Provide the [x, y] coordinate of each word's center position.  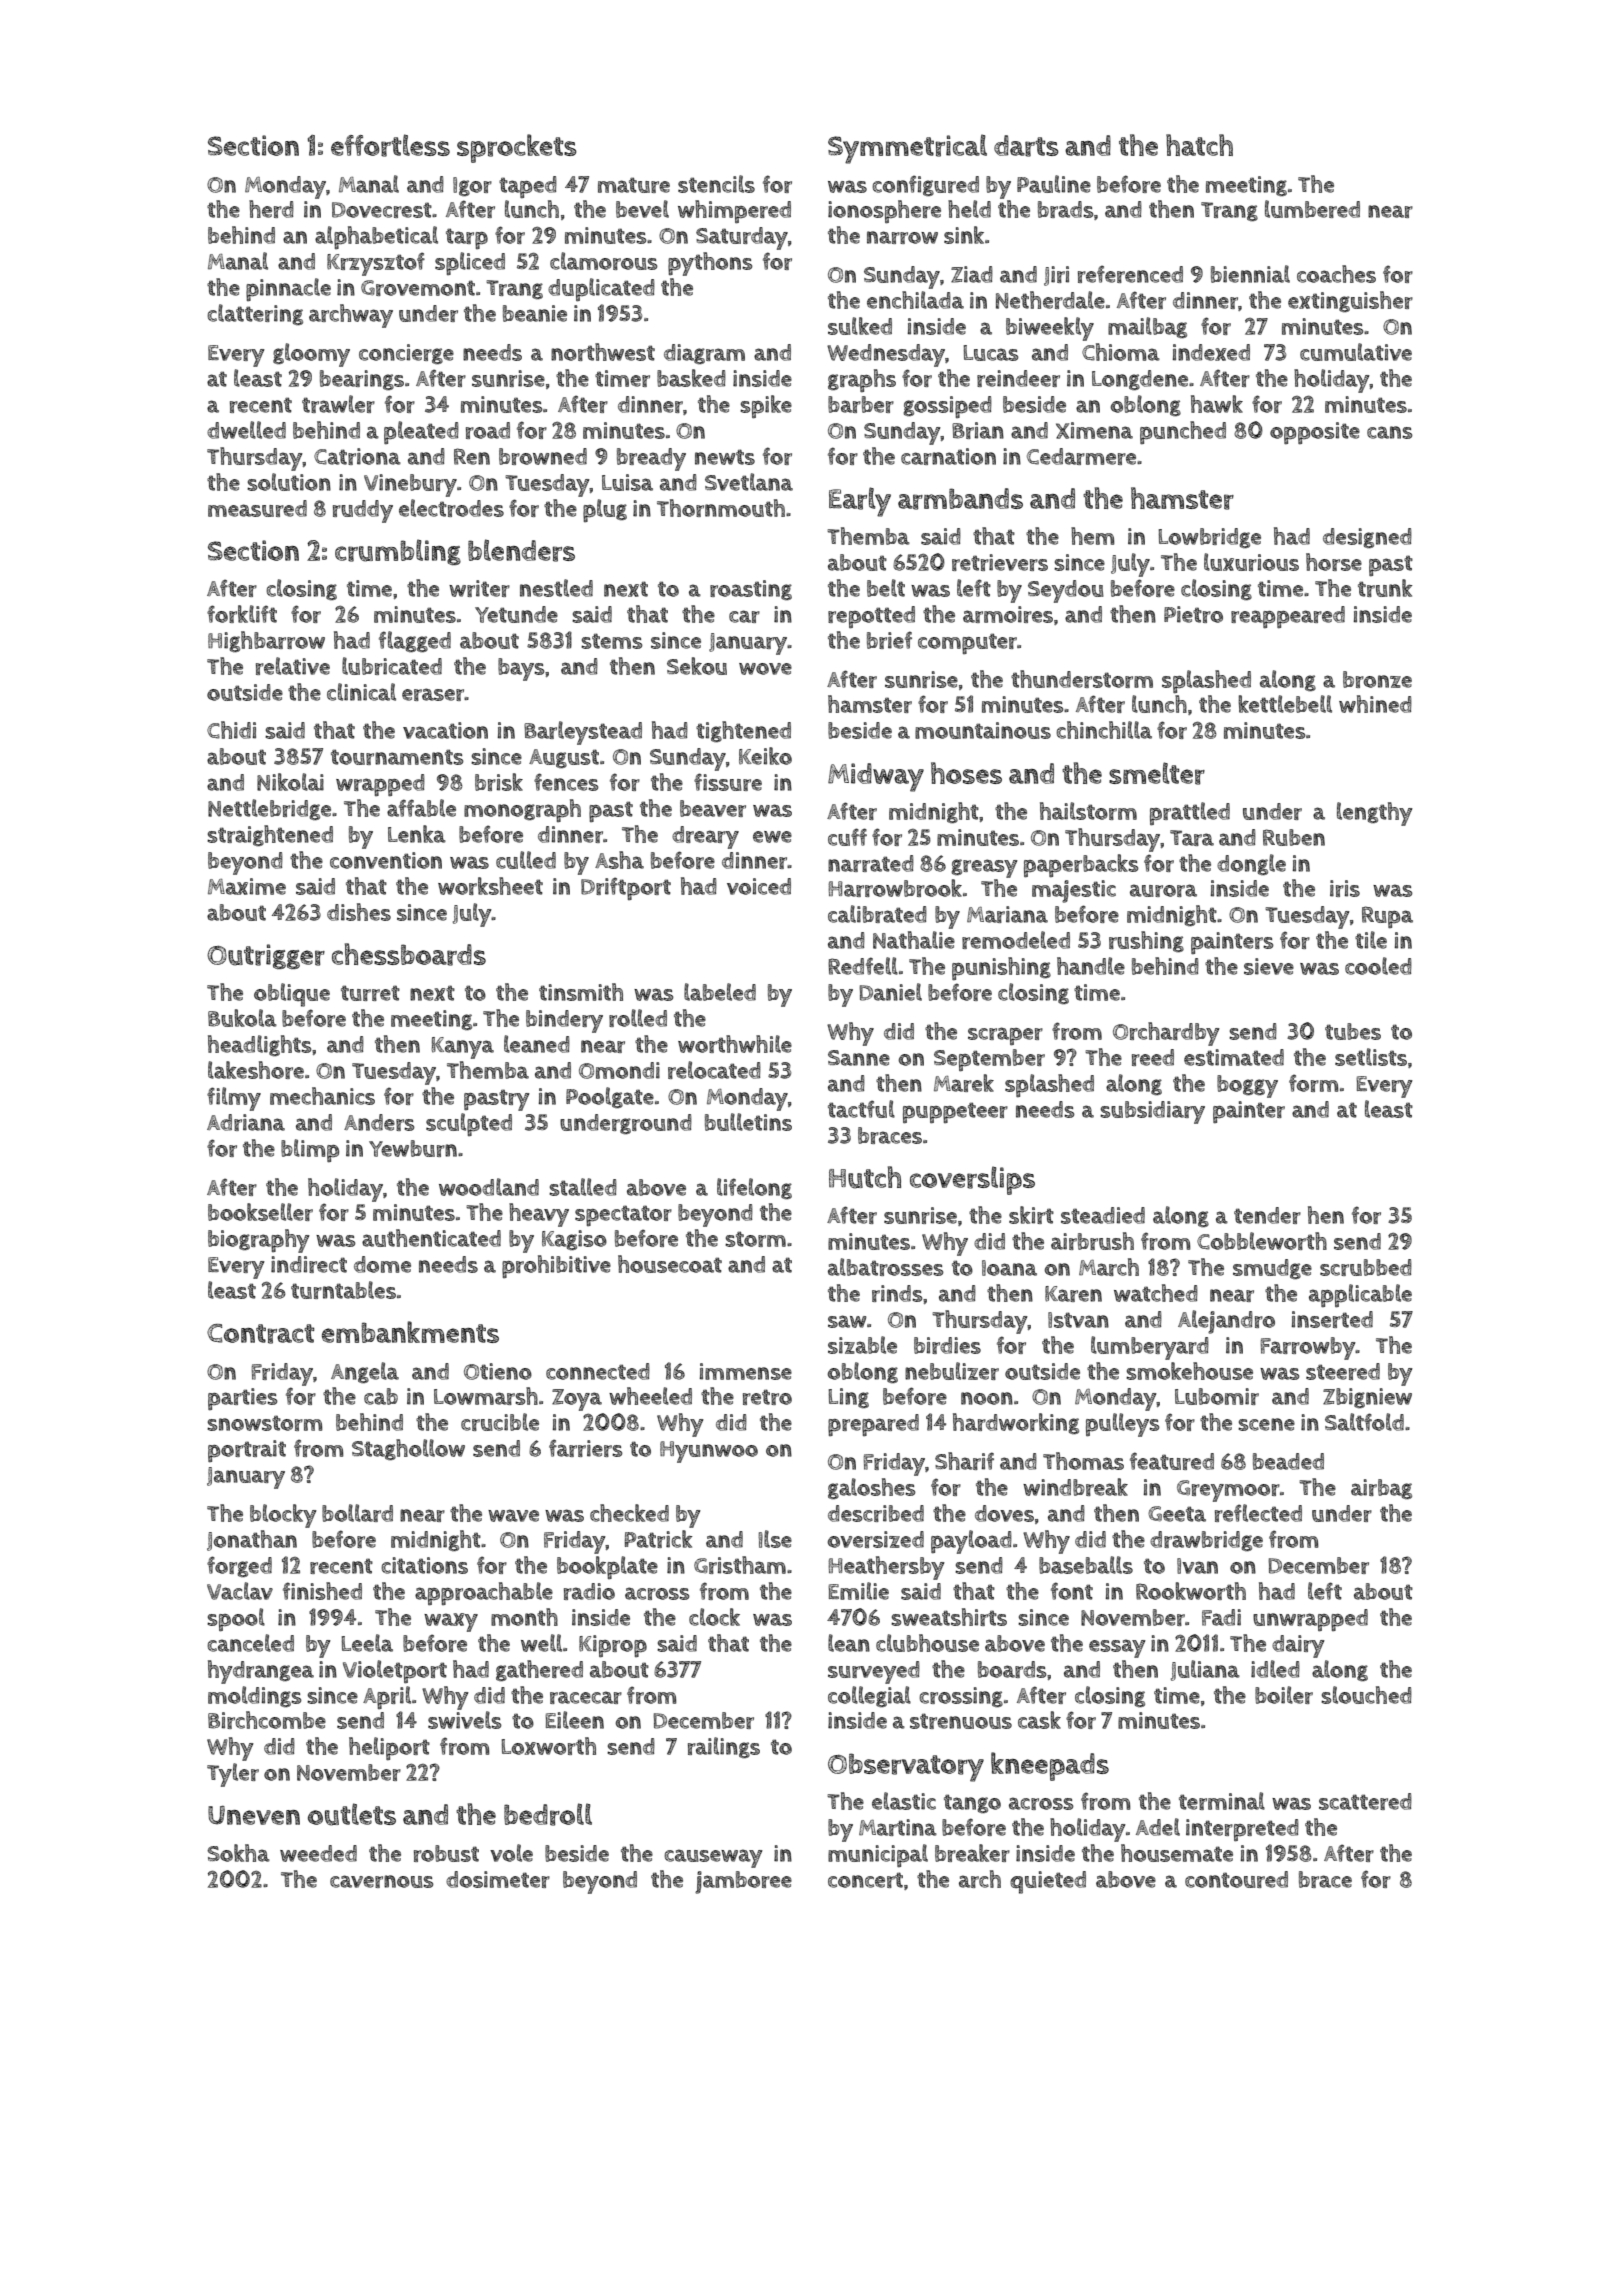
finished [322, 1591]
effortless [390, 145]
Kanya [462, 1048]
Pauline [1054, 184]
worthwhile [735, 1044]
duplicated [601, 290]
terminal [1222, 1801]
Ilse [775, 1539]
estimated [1234, 1057]
